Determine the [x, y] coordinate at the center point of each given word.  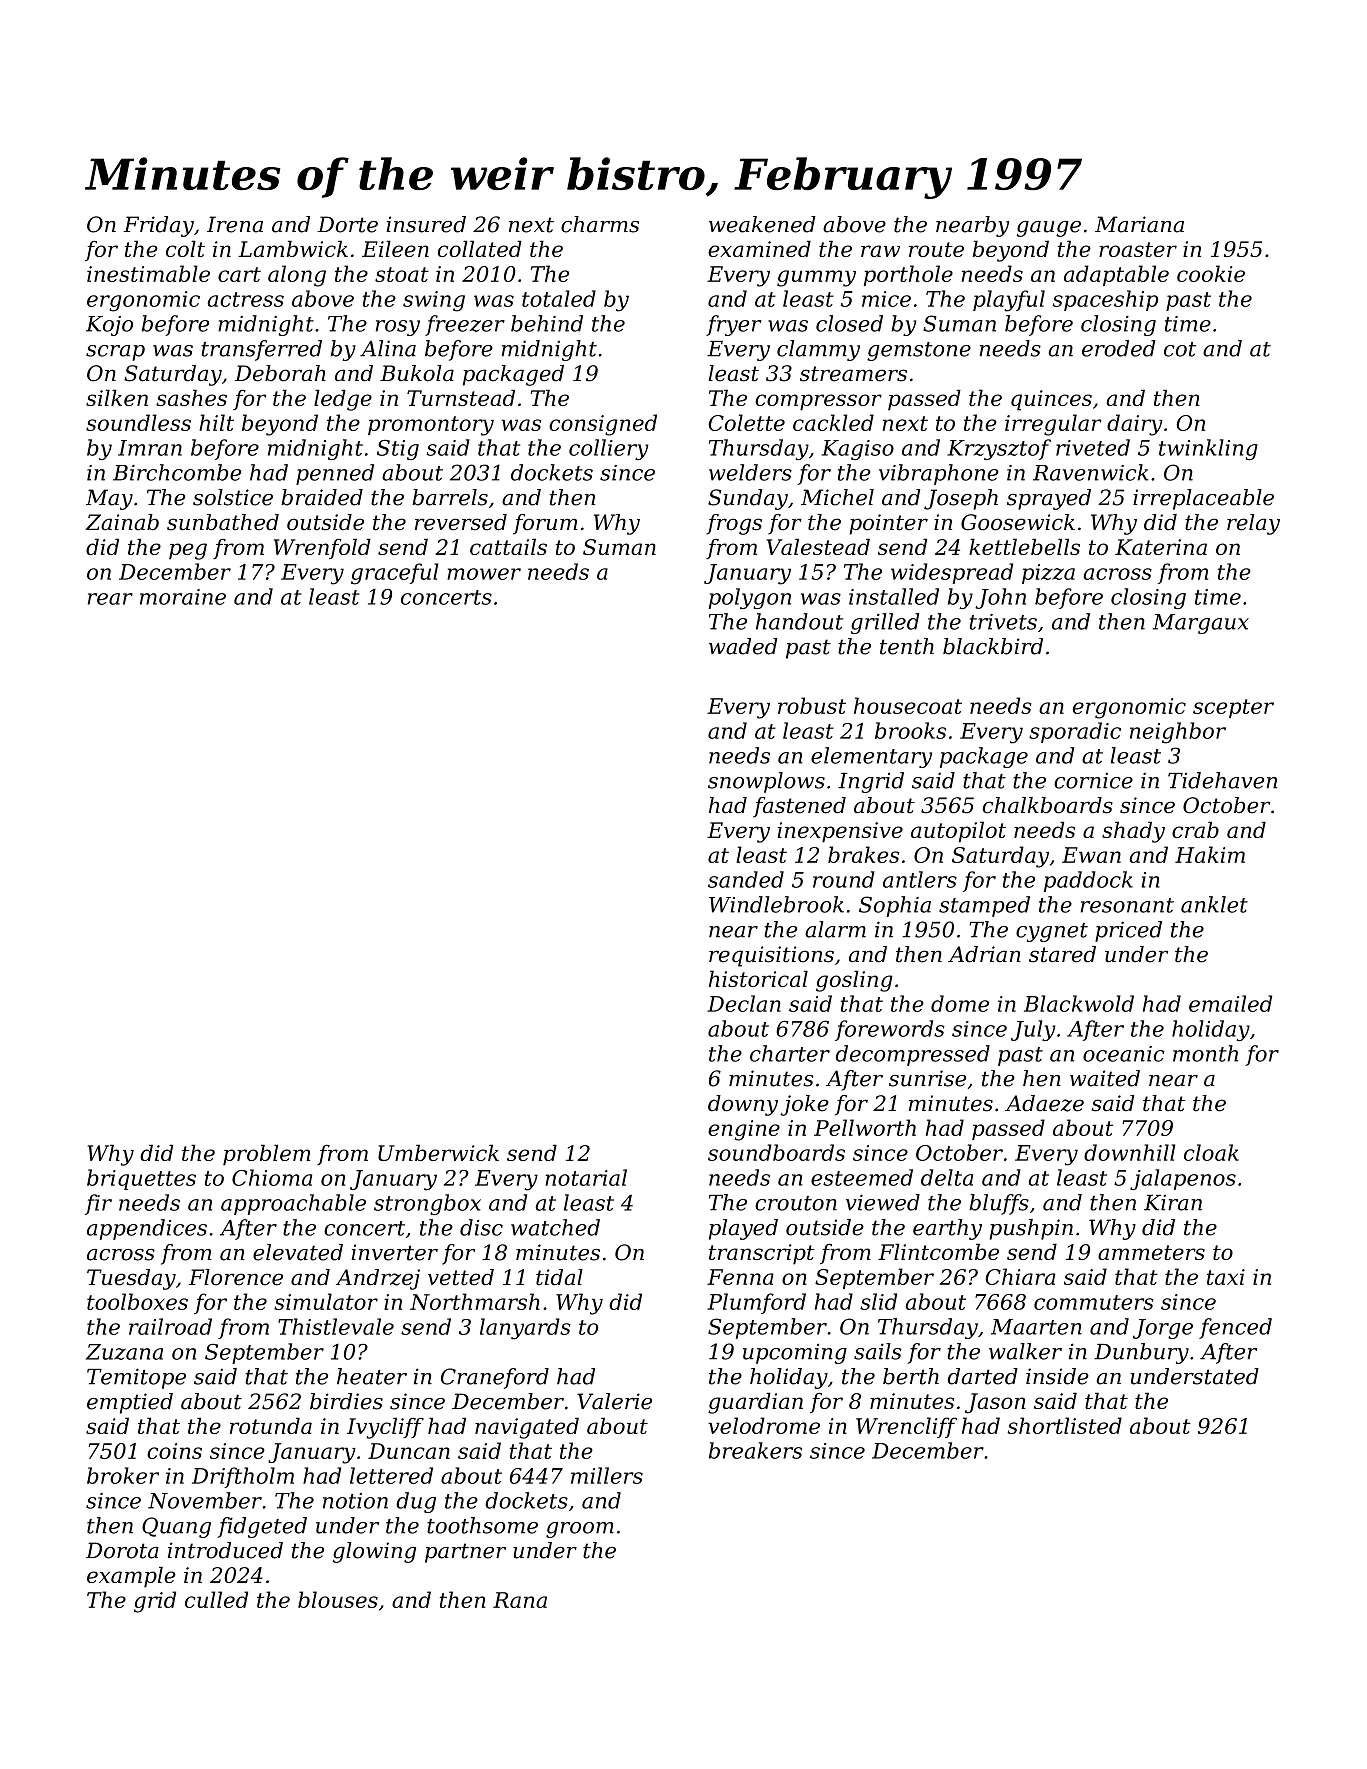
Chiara [1020, 1276]
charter [790, 1053]
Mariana [1139, 224]
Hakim [1210, 854]
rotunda [271, 1425]
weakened [762, 224]
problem [266, 1155]
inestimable [148, 273]
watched [555, 1227]
